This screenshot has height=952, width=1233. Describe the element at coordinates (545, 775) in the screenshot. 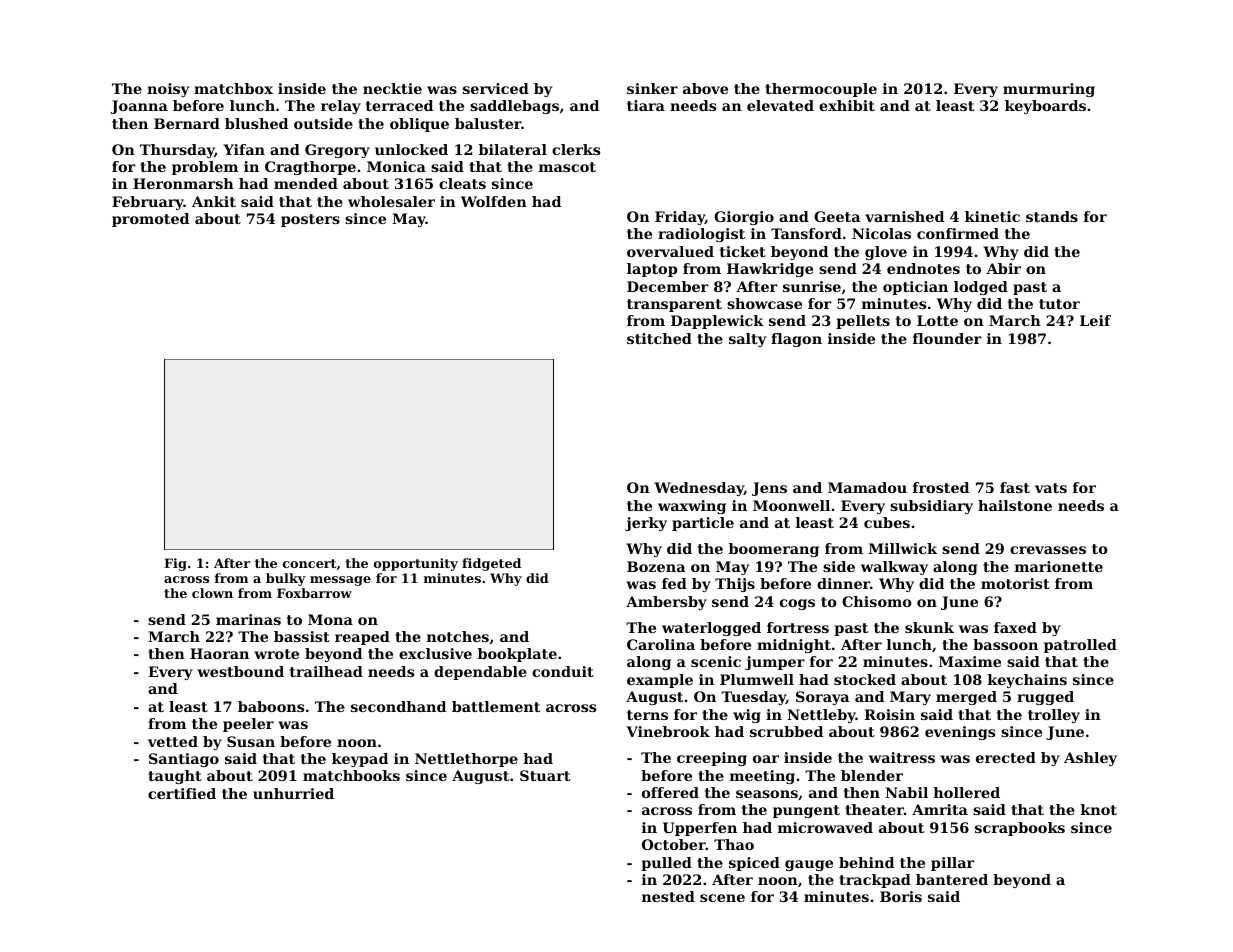

I see `Stuart` at that location.
